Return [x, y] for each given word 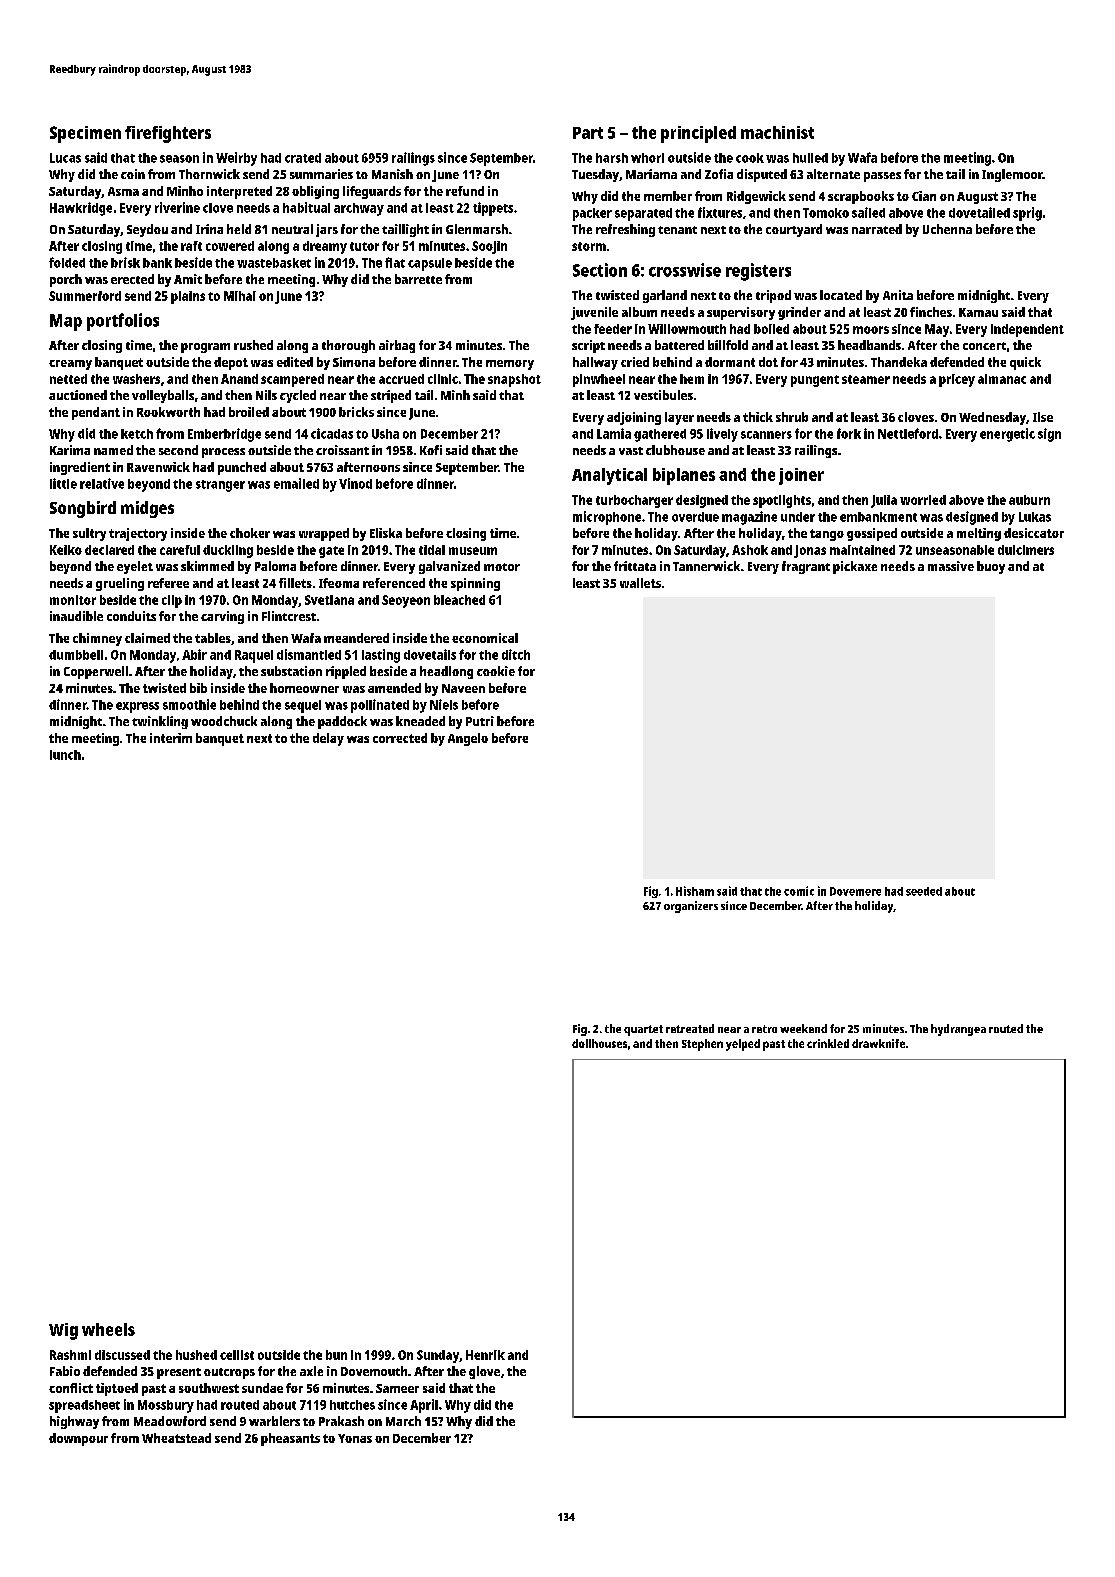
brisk [125, 262]
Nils [266, 395]
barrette [418, 279]
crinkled [828, 1043]
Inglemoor [1012, 175]
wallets [640, 583]
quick [1025, 363]
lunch [65, 755]
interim [171, 738]
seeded [924, 891]
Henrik [485, 1355]
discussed [122, 1355]
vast [631, 451]
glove [484, 1372]
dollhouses [599, 1043]
